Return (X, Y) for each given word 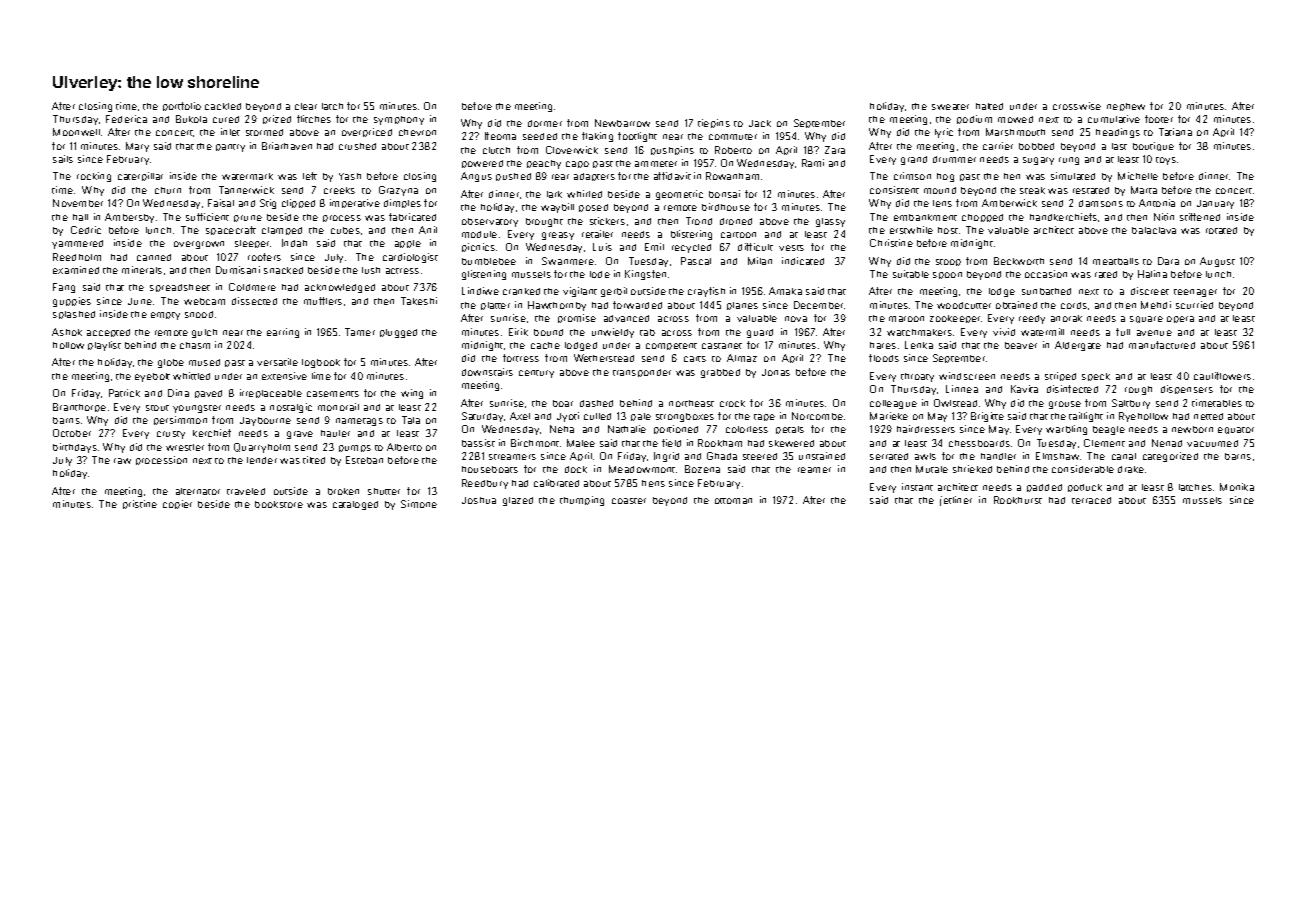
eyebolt (152, 377)
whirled (584, 194)
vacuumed (1212, 443)
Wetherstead (604, 358)
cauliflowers (1222, 376)
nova (796, 319)
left (310, 176)
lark (554, 194)
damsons (1101, 203)
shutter (384, 491)
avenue (1154, 333)
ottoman (733, 501)
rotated (1221, 230)
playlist (104, 346)
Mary (137, 147)
